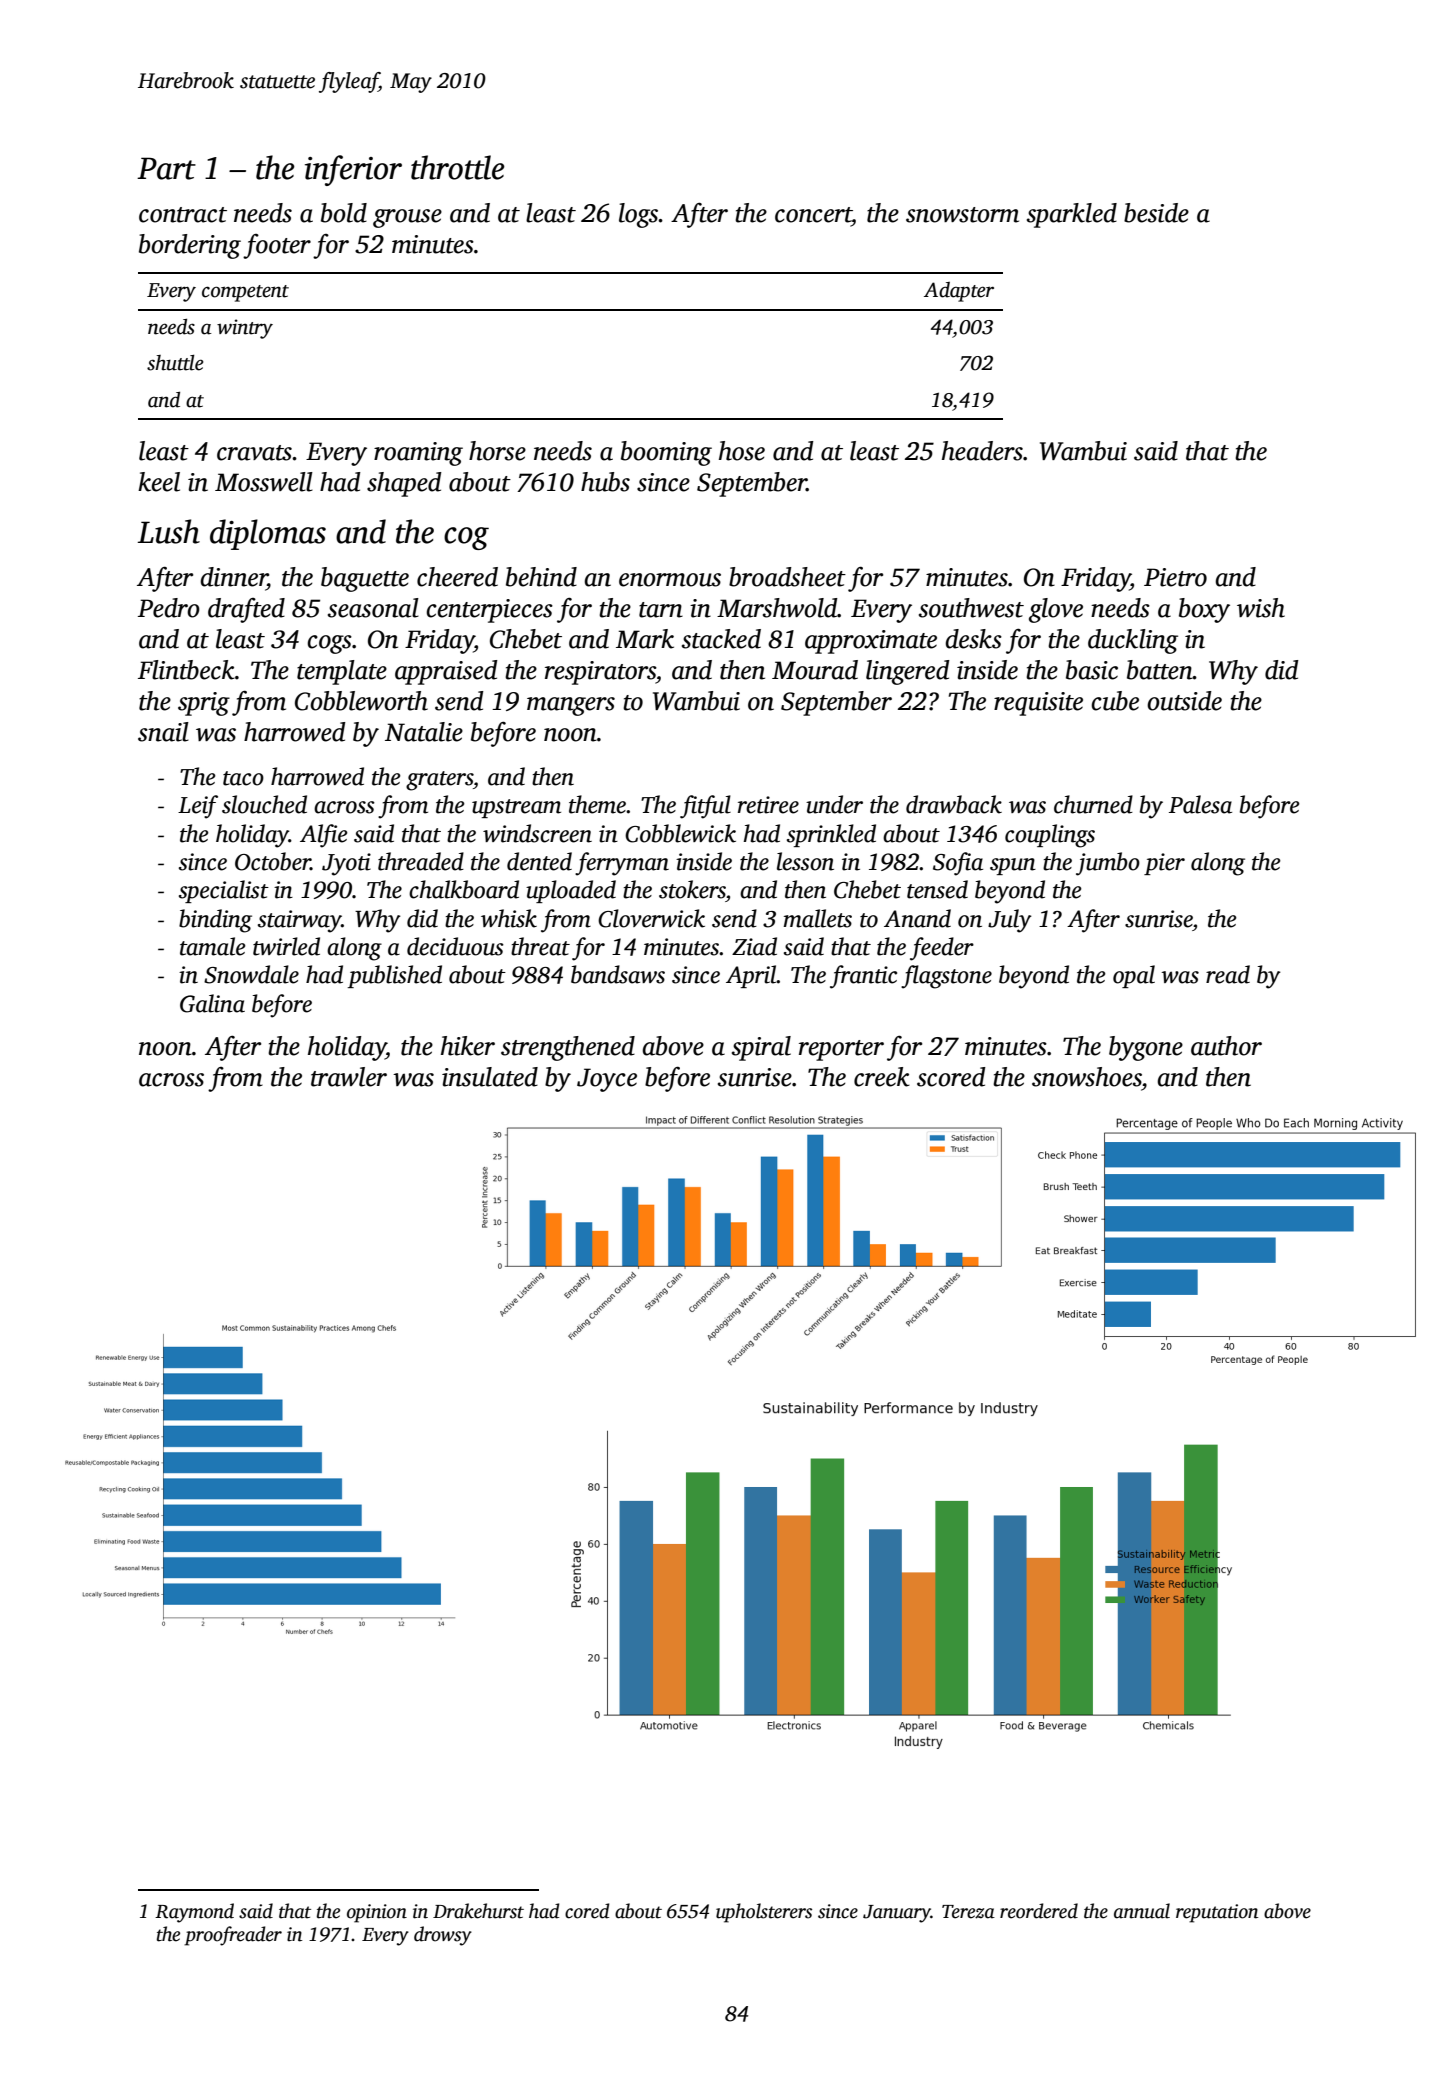 The image size is (1450, 2100). Describe the element at coordinates (458, 167) in the screenshot. I see `throttle` at that location.
